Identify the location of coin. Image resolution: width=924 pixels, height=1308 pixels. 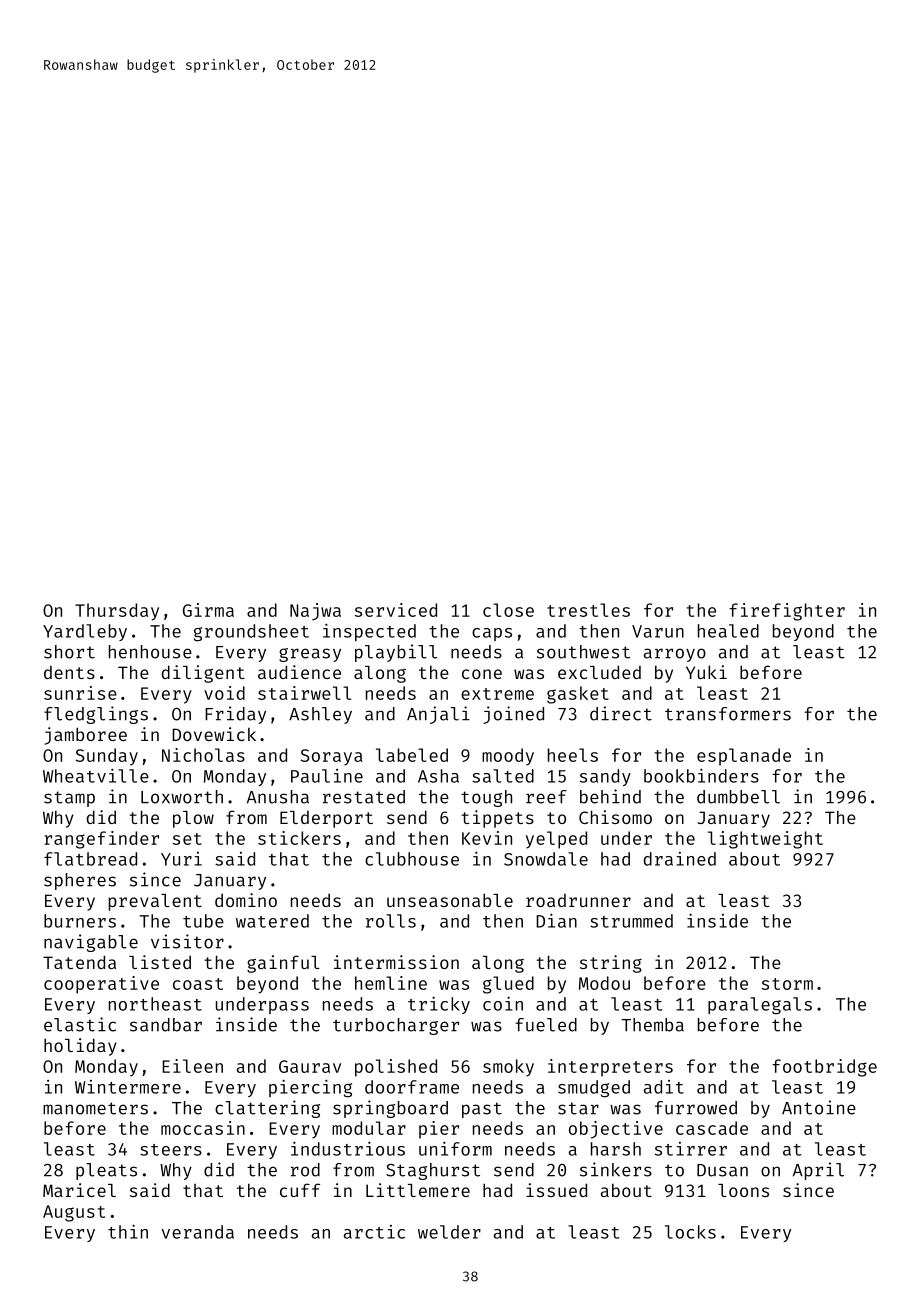
(503, 1003).
